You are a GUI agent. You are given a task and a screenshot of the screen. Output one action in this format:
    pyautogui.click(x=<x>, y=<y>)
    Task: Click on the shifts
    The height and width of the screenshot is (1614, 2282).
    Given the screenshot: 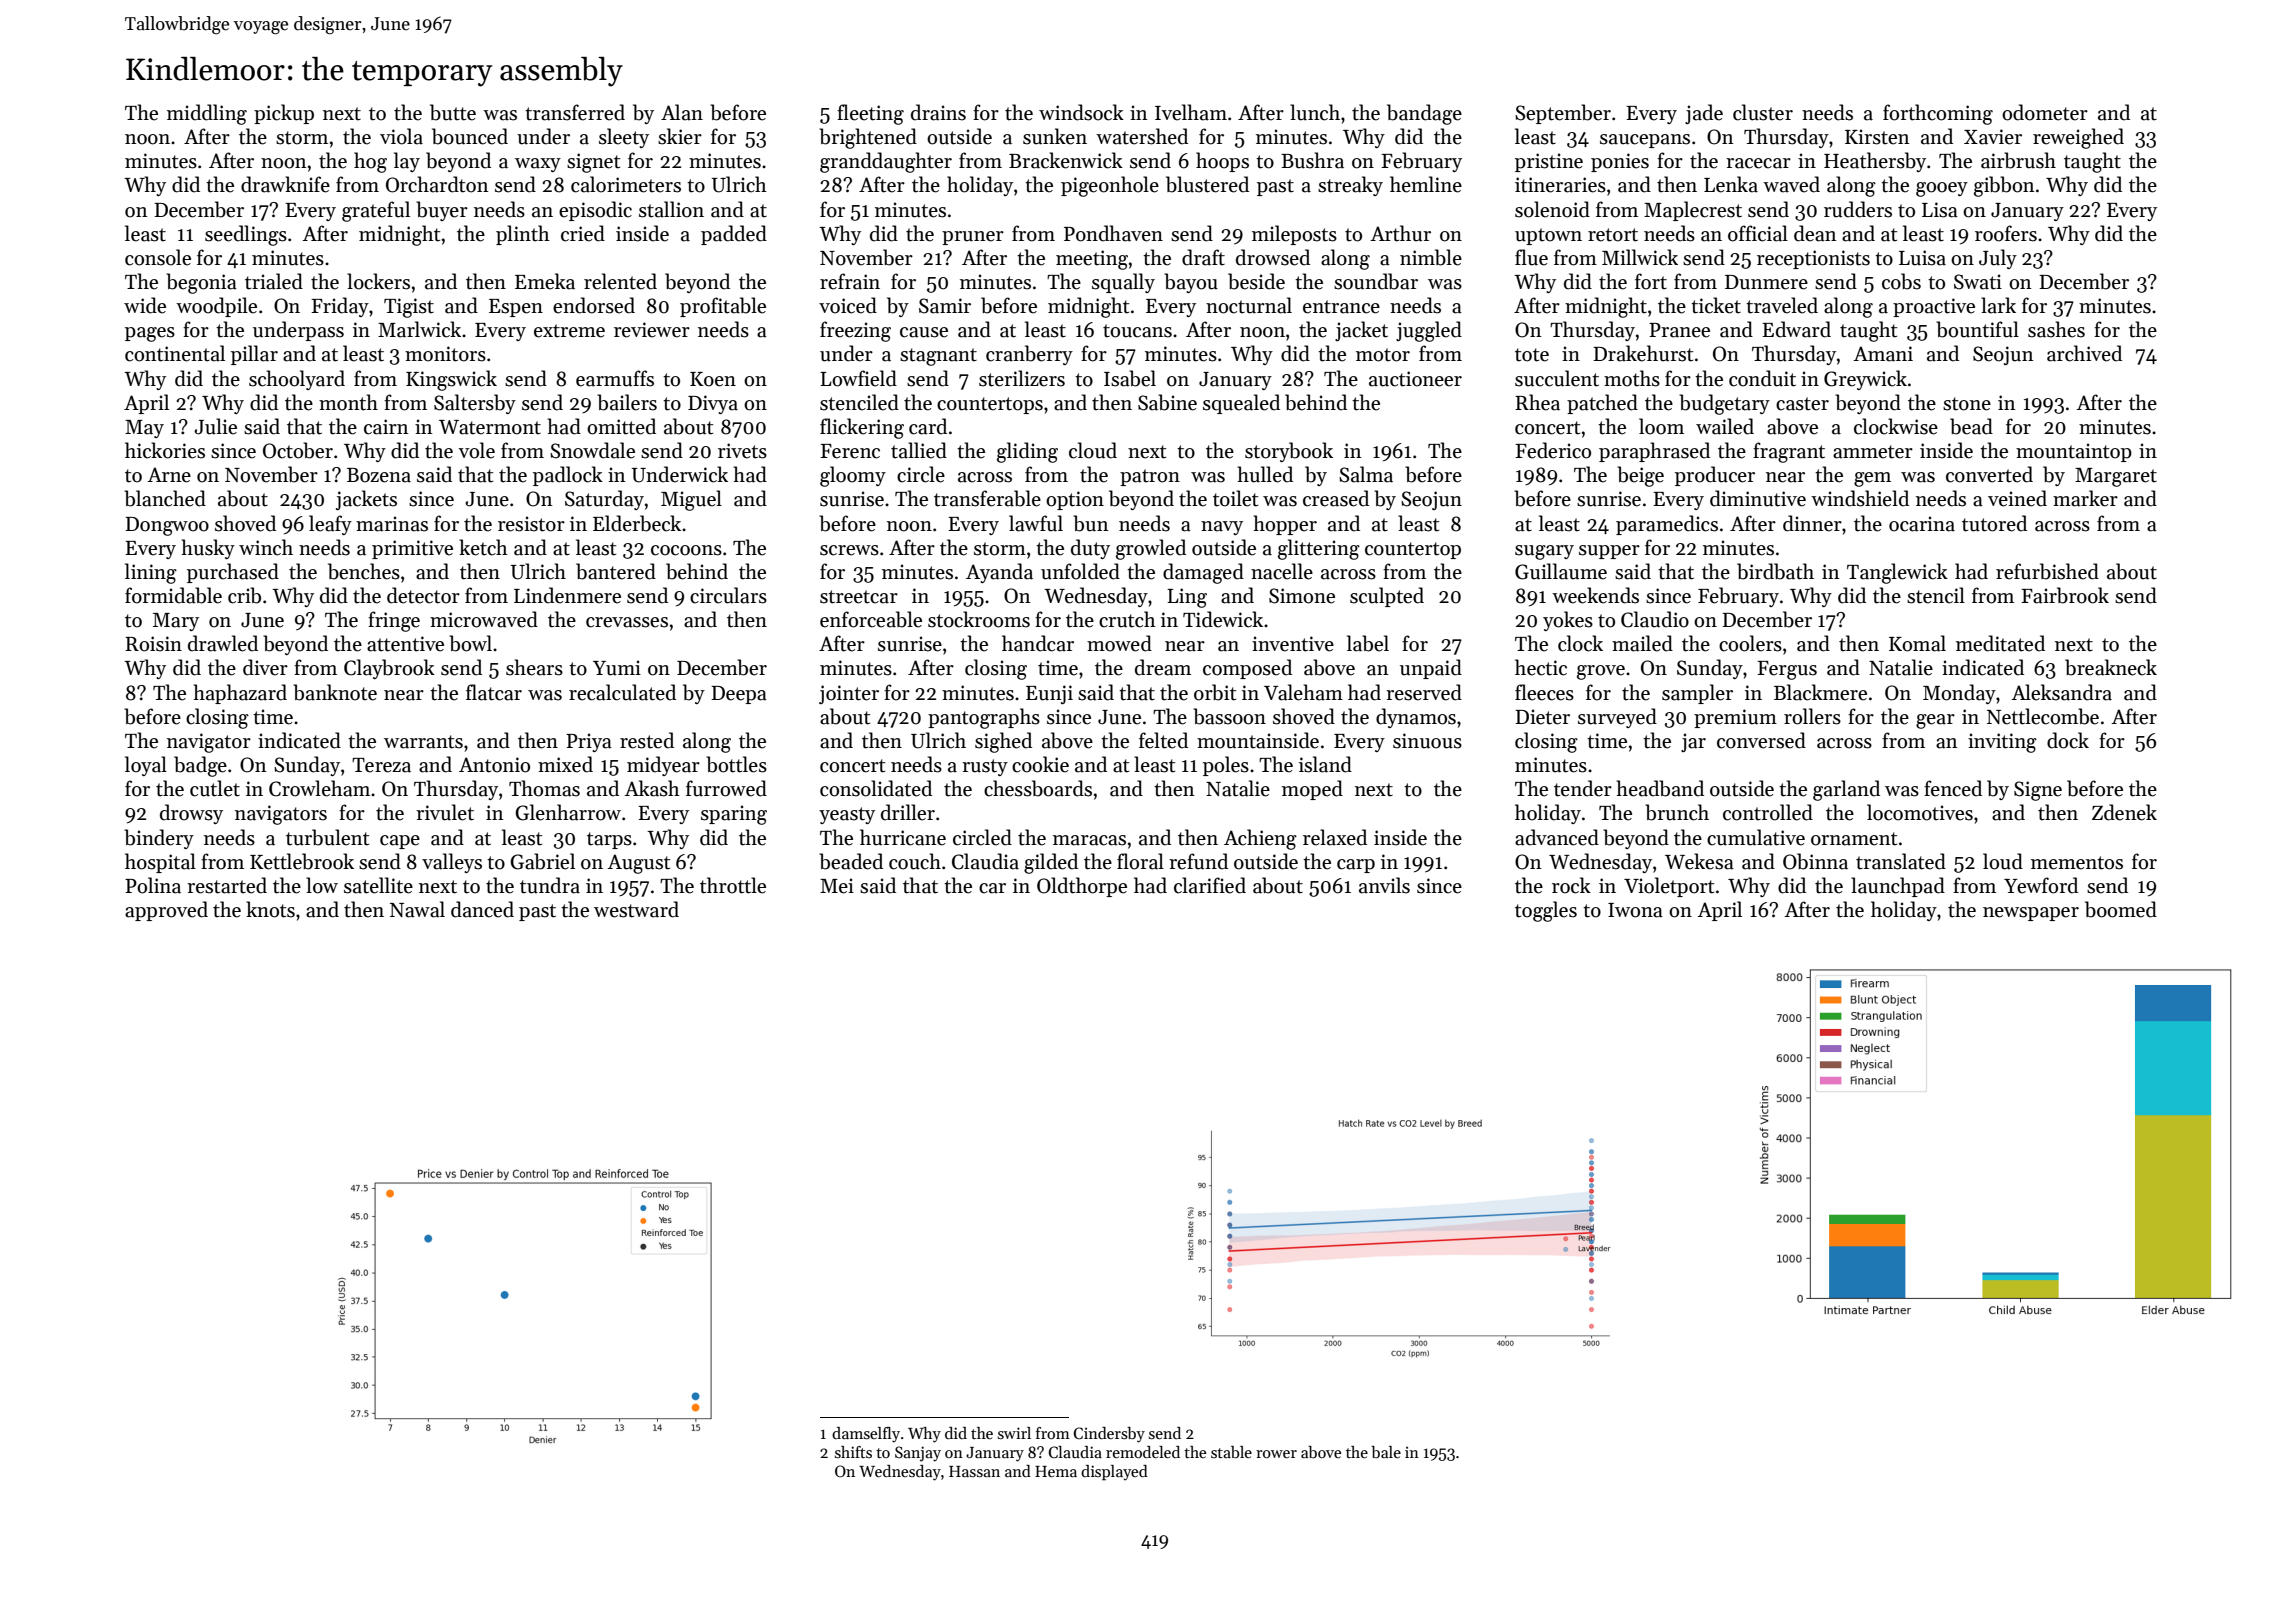 What is the action you would take?
    pyautogui.click(x=853, y=1452)
